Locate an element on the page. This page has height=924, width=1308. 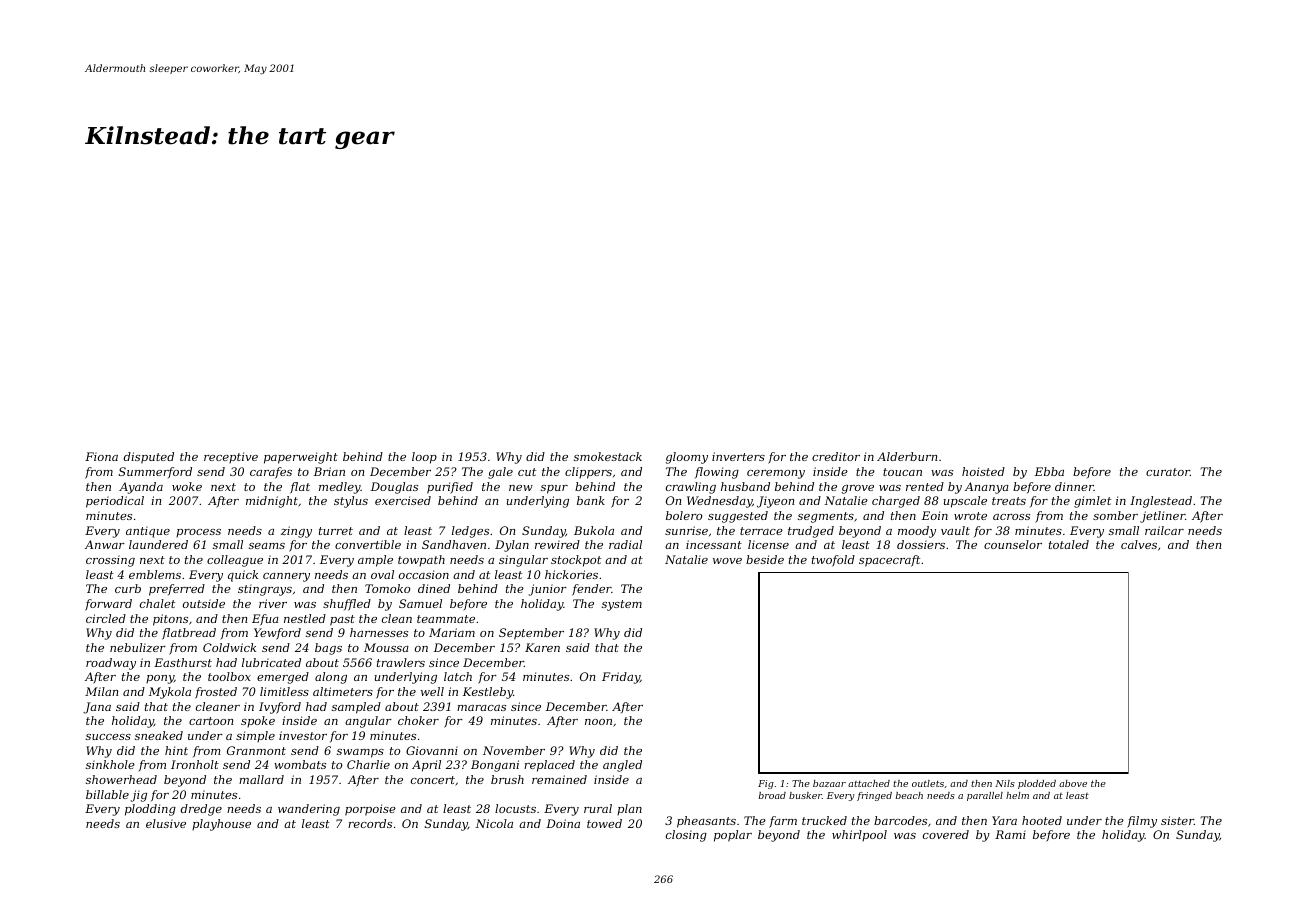
turret is located at coordinates (336, 531).
